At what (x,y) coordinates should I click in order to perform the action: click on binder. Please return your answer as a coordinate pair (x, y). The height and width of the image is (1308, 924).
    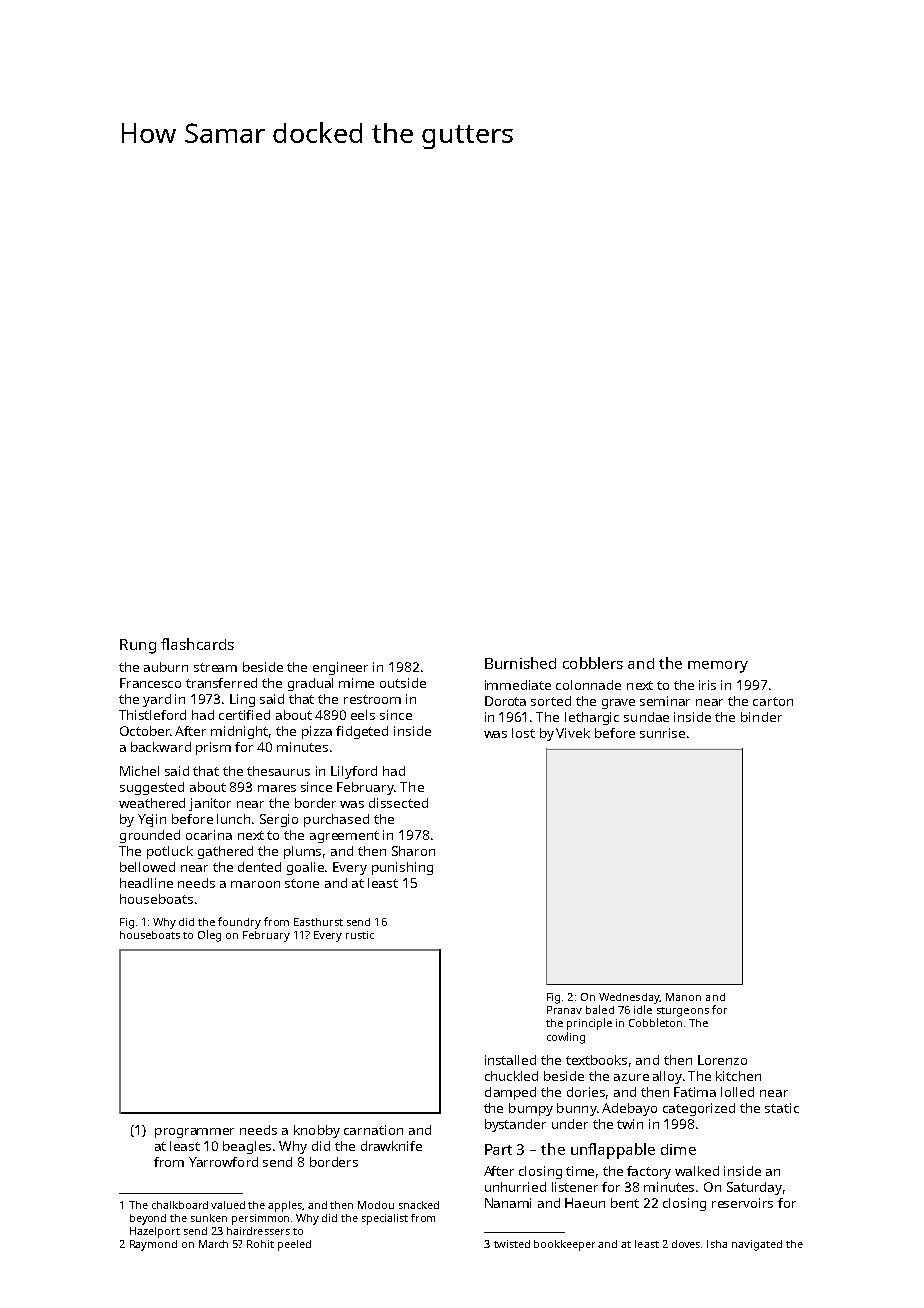
    Looking at the image, I should click on (761, 717).
